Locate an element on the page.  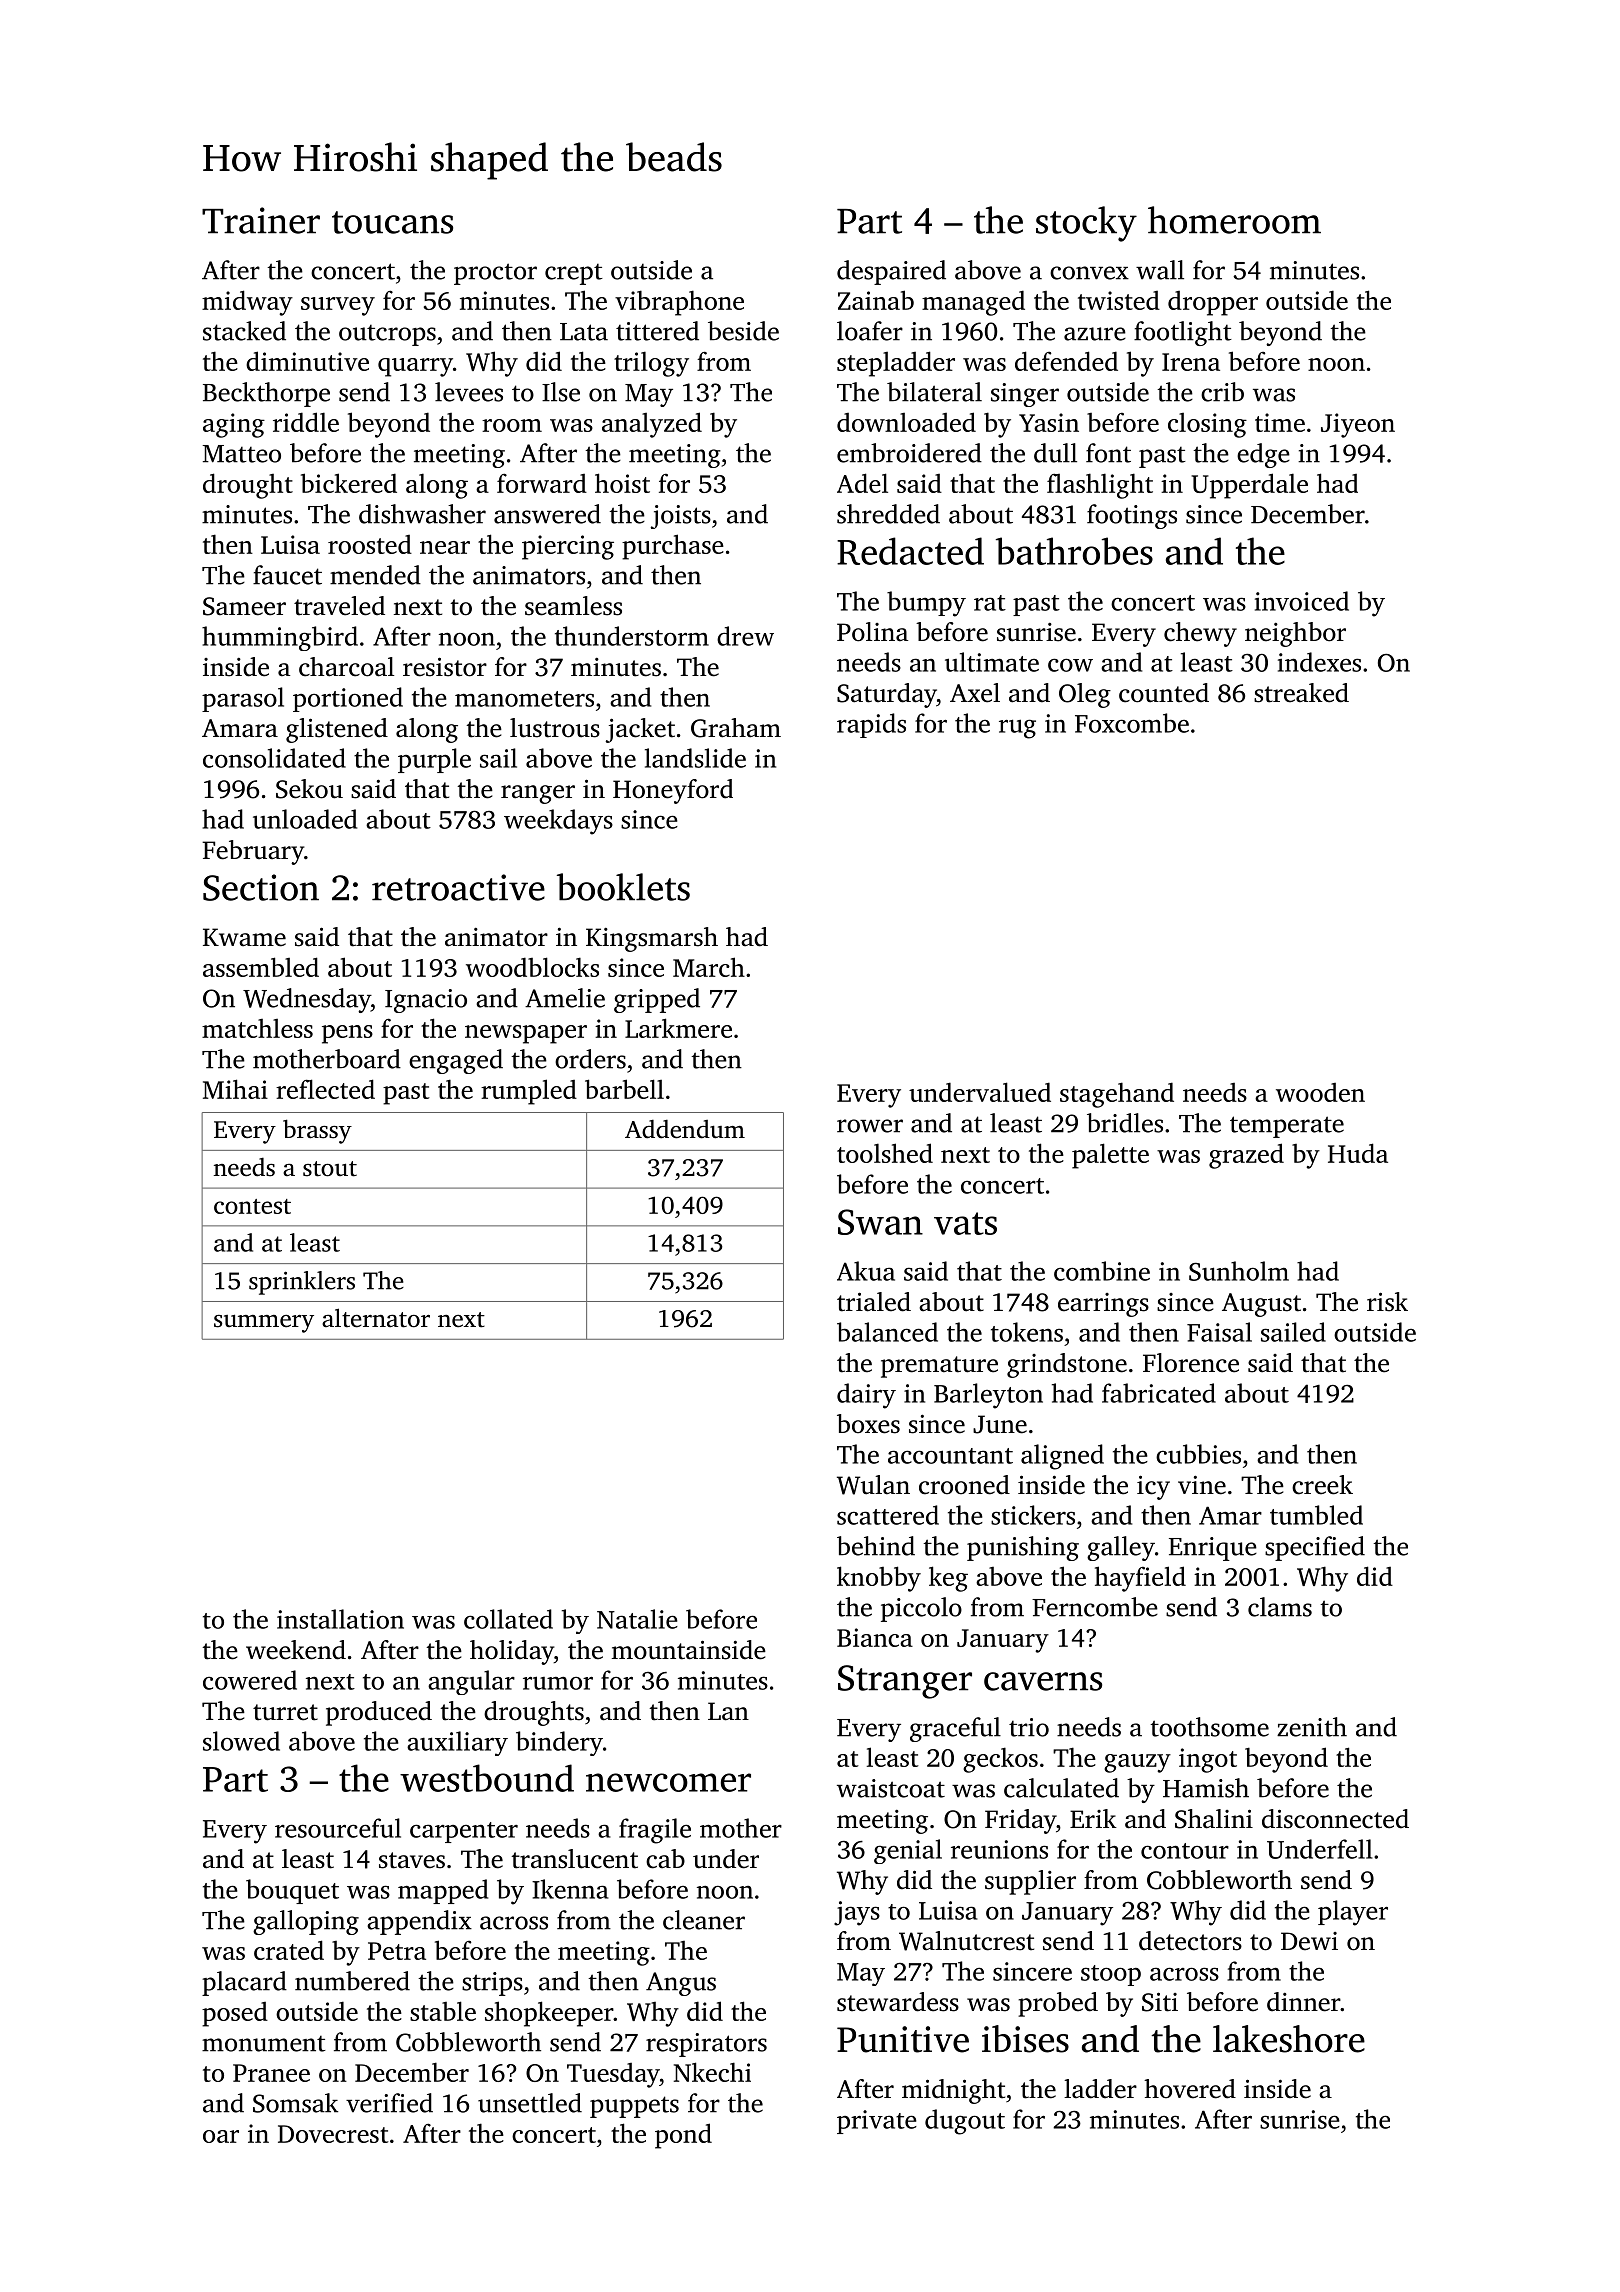
despaired is located at coordinates (891, 272).
